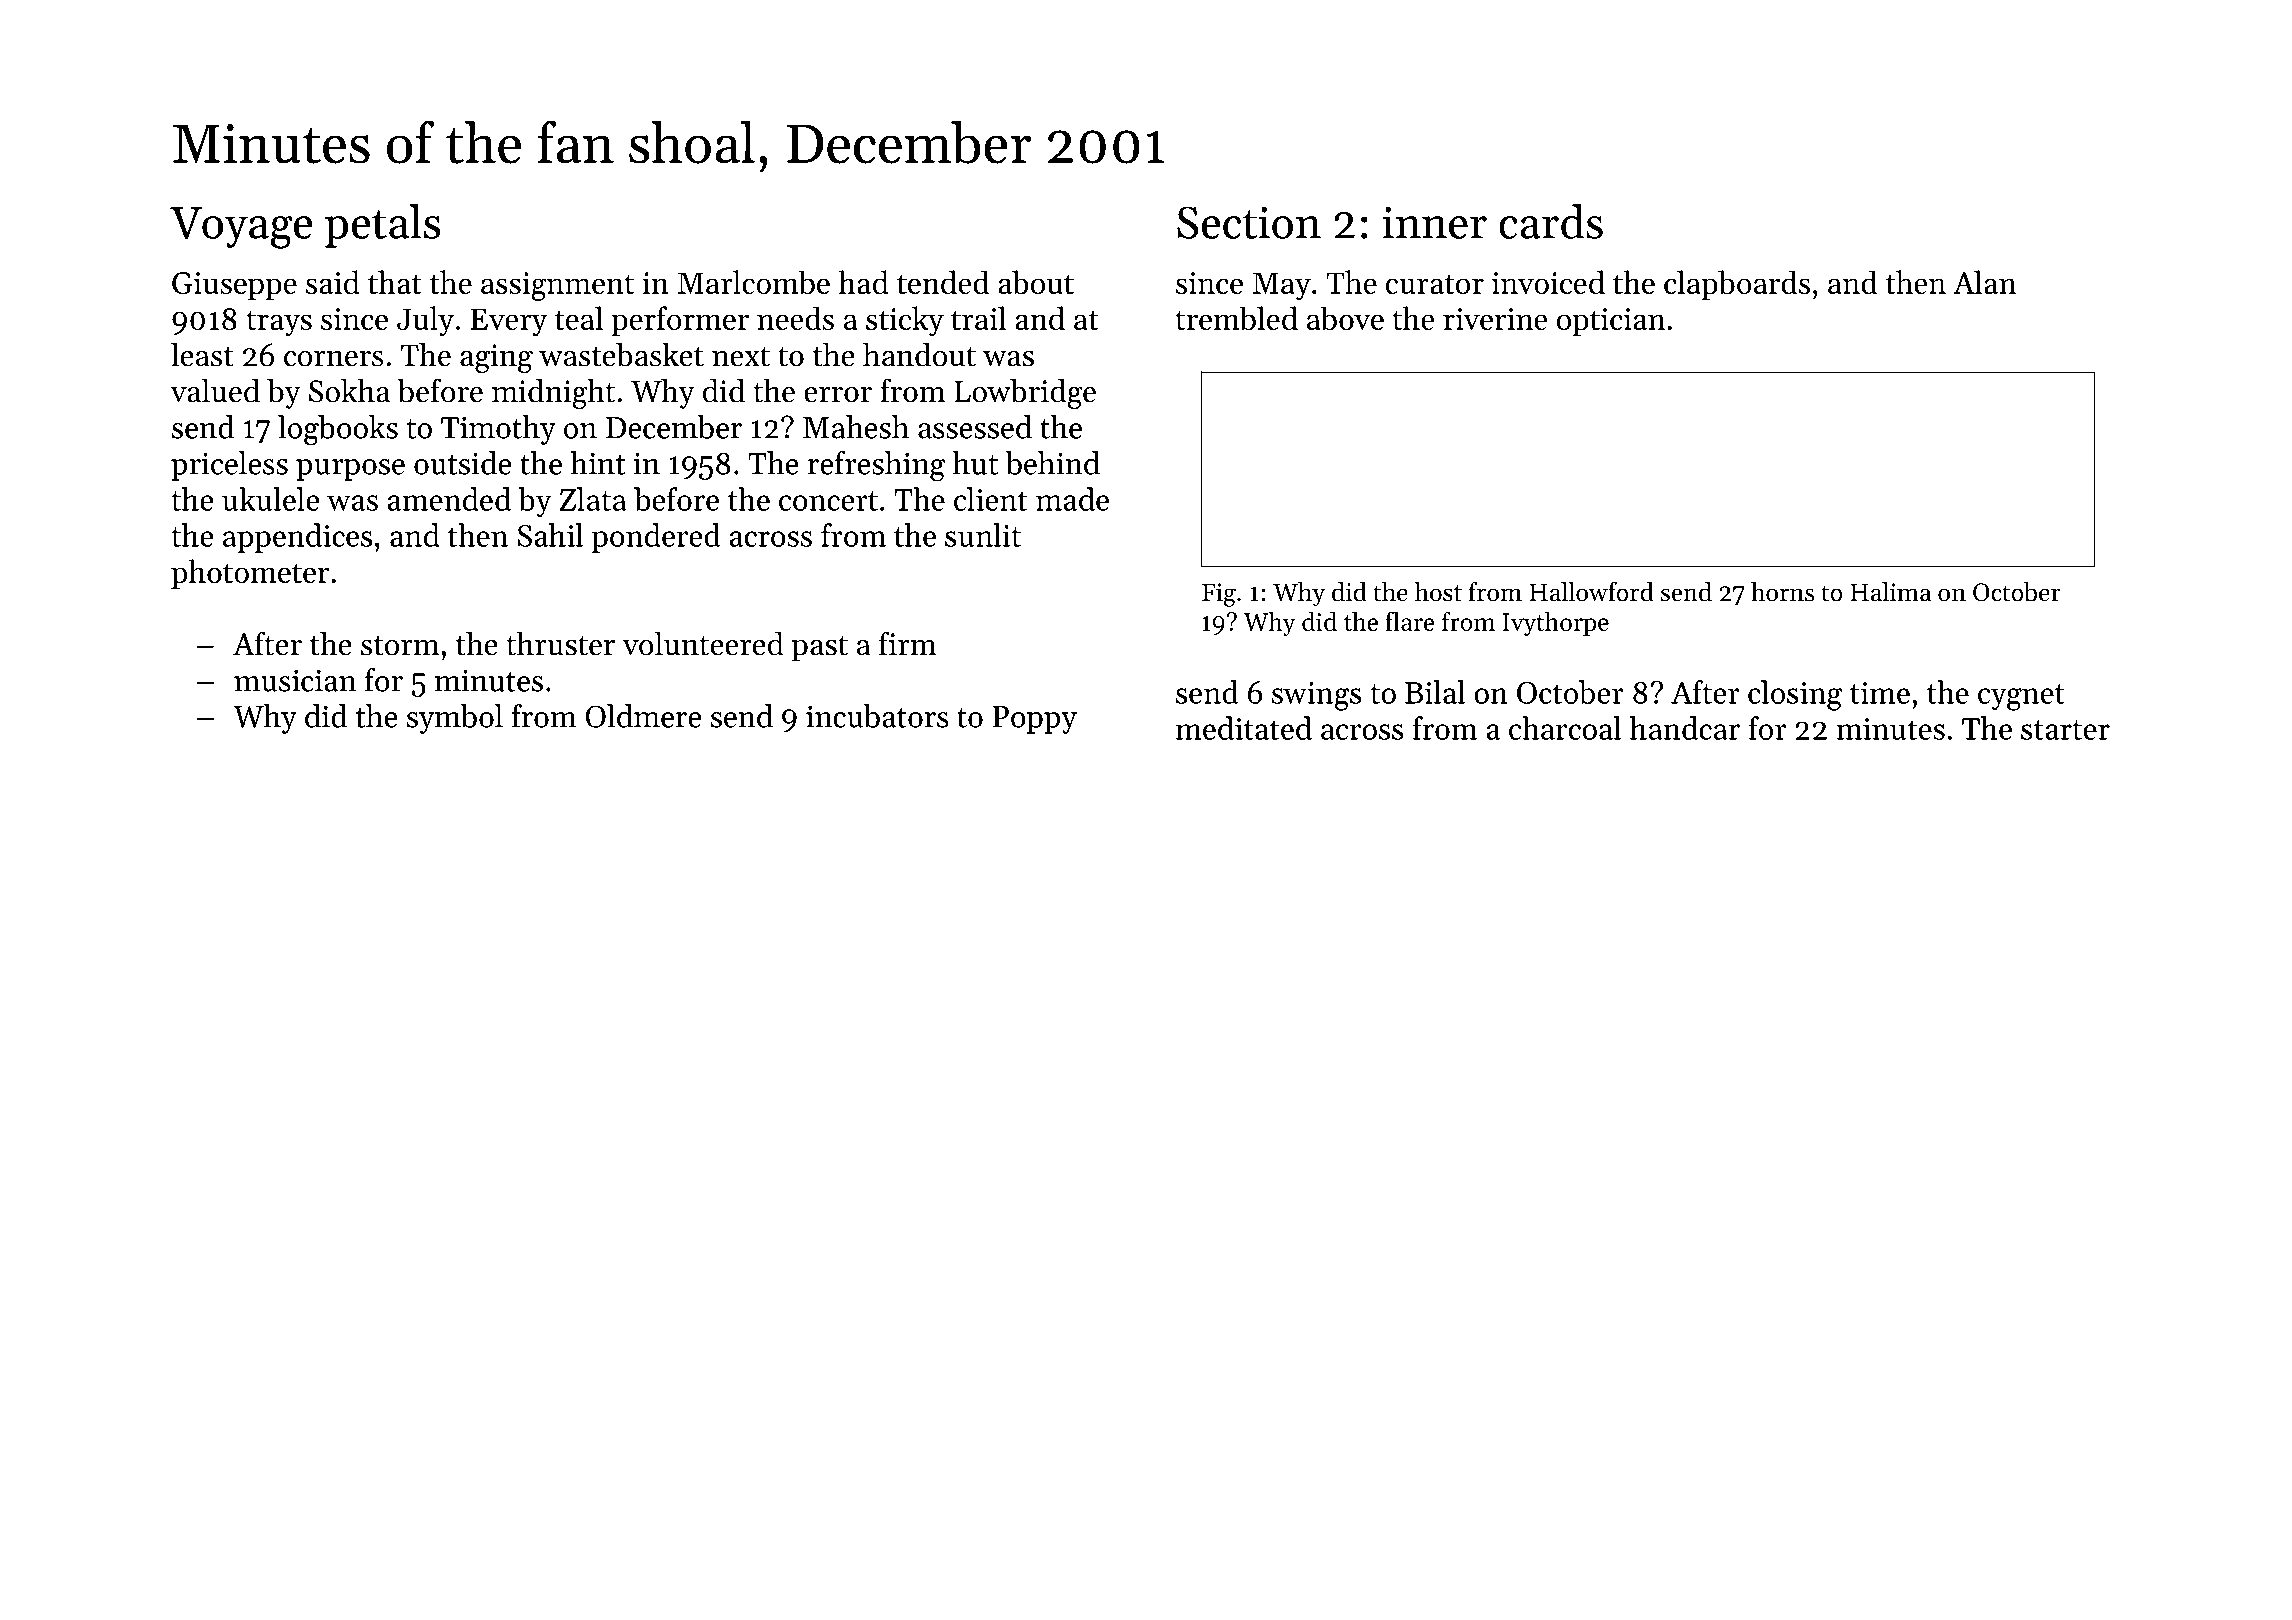 The image size is (2292, 1620). I want to click on horns, so click(1782, 592).
